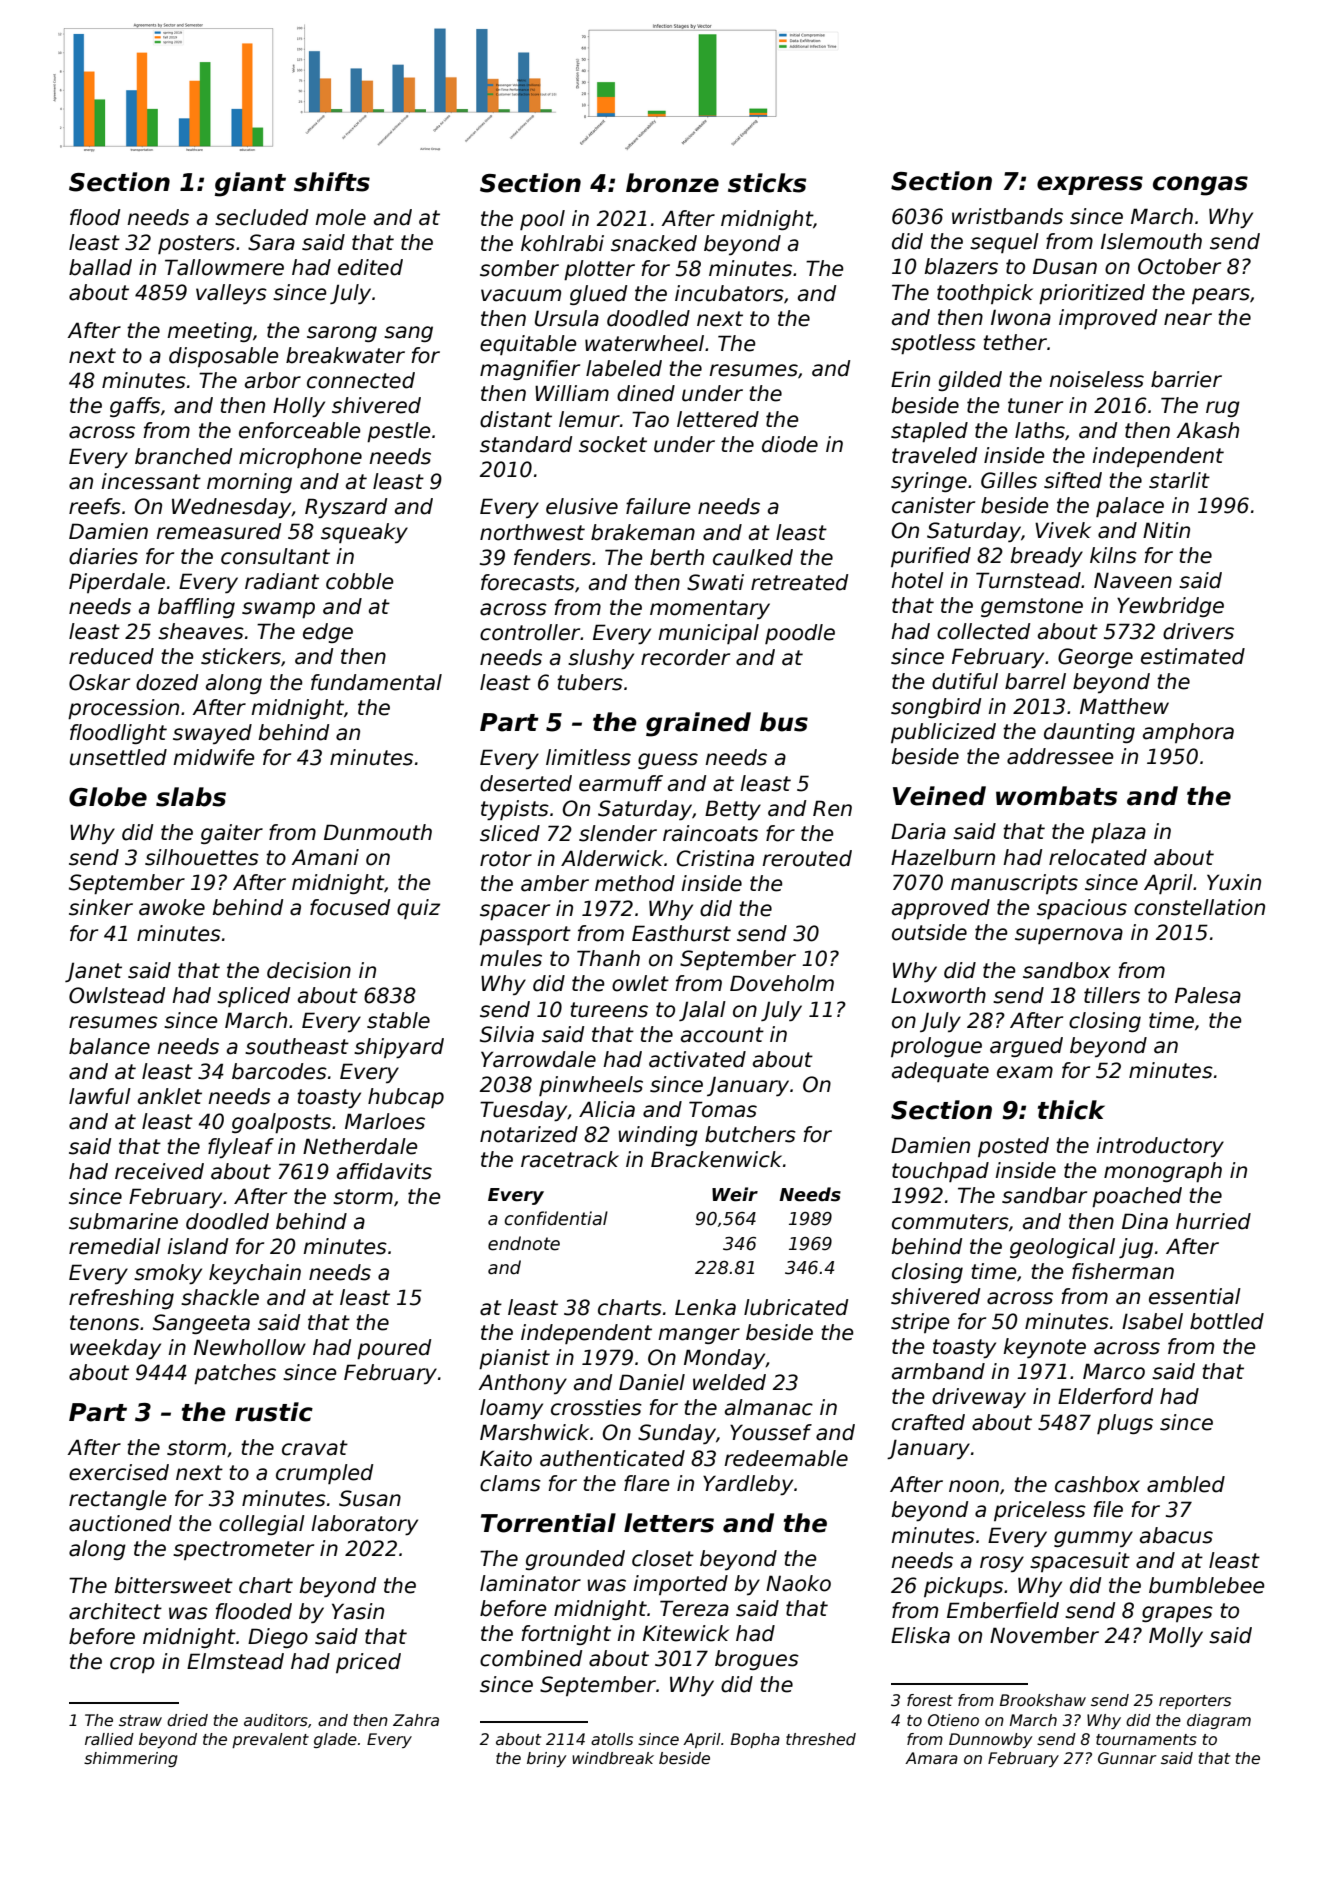 The height and width of the screenshot is (1889, 1336). Describe the element at coordinates (526, 783) in the screenshot. I see `deserted` at that location.
